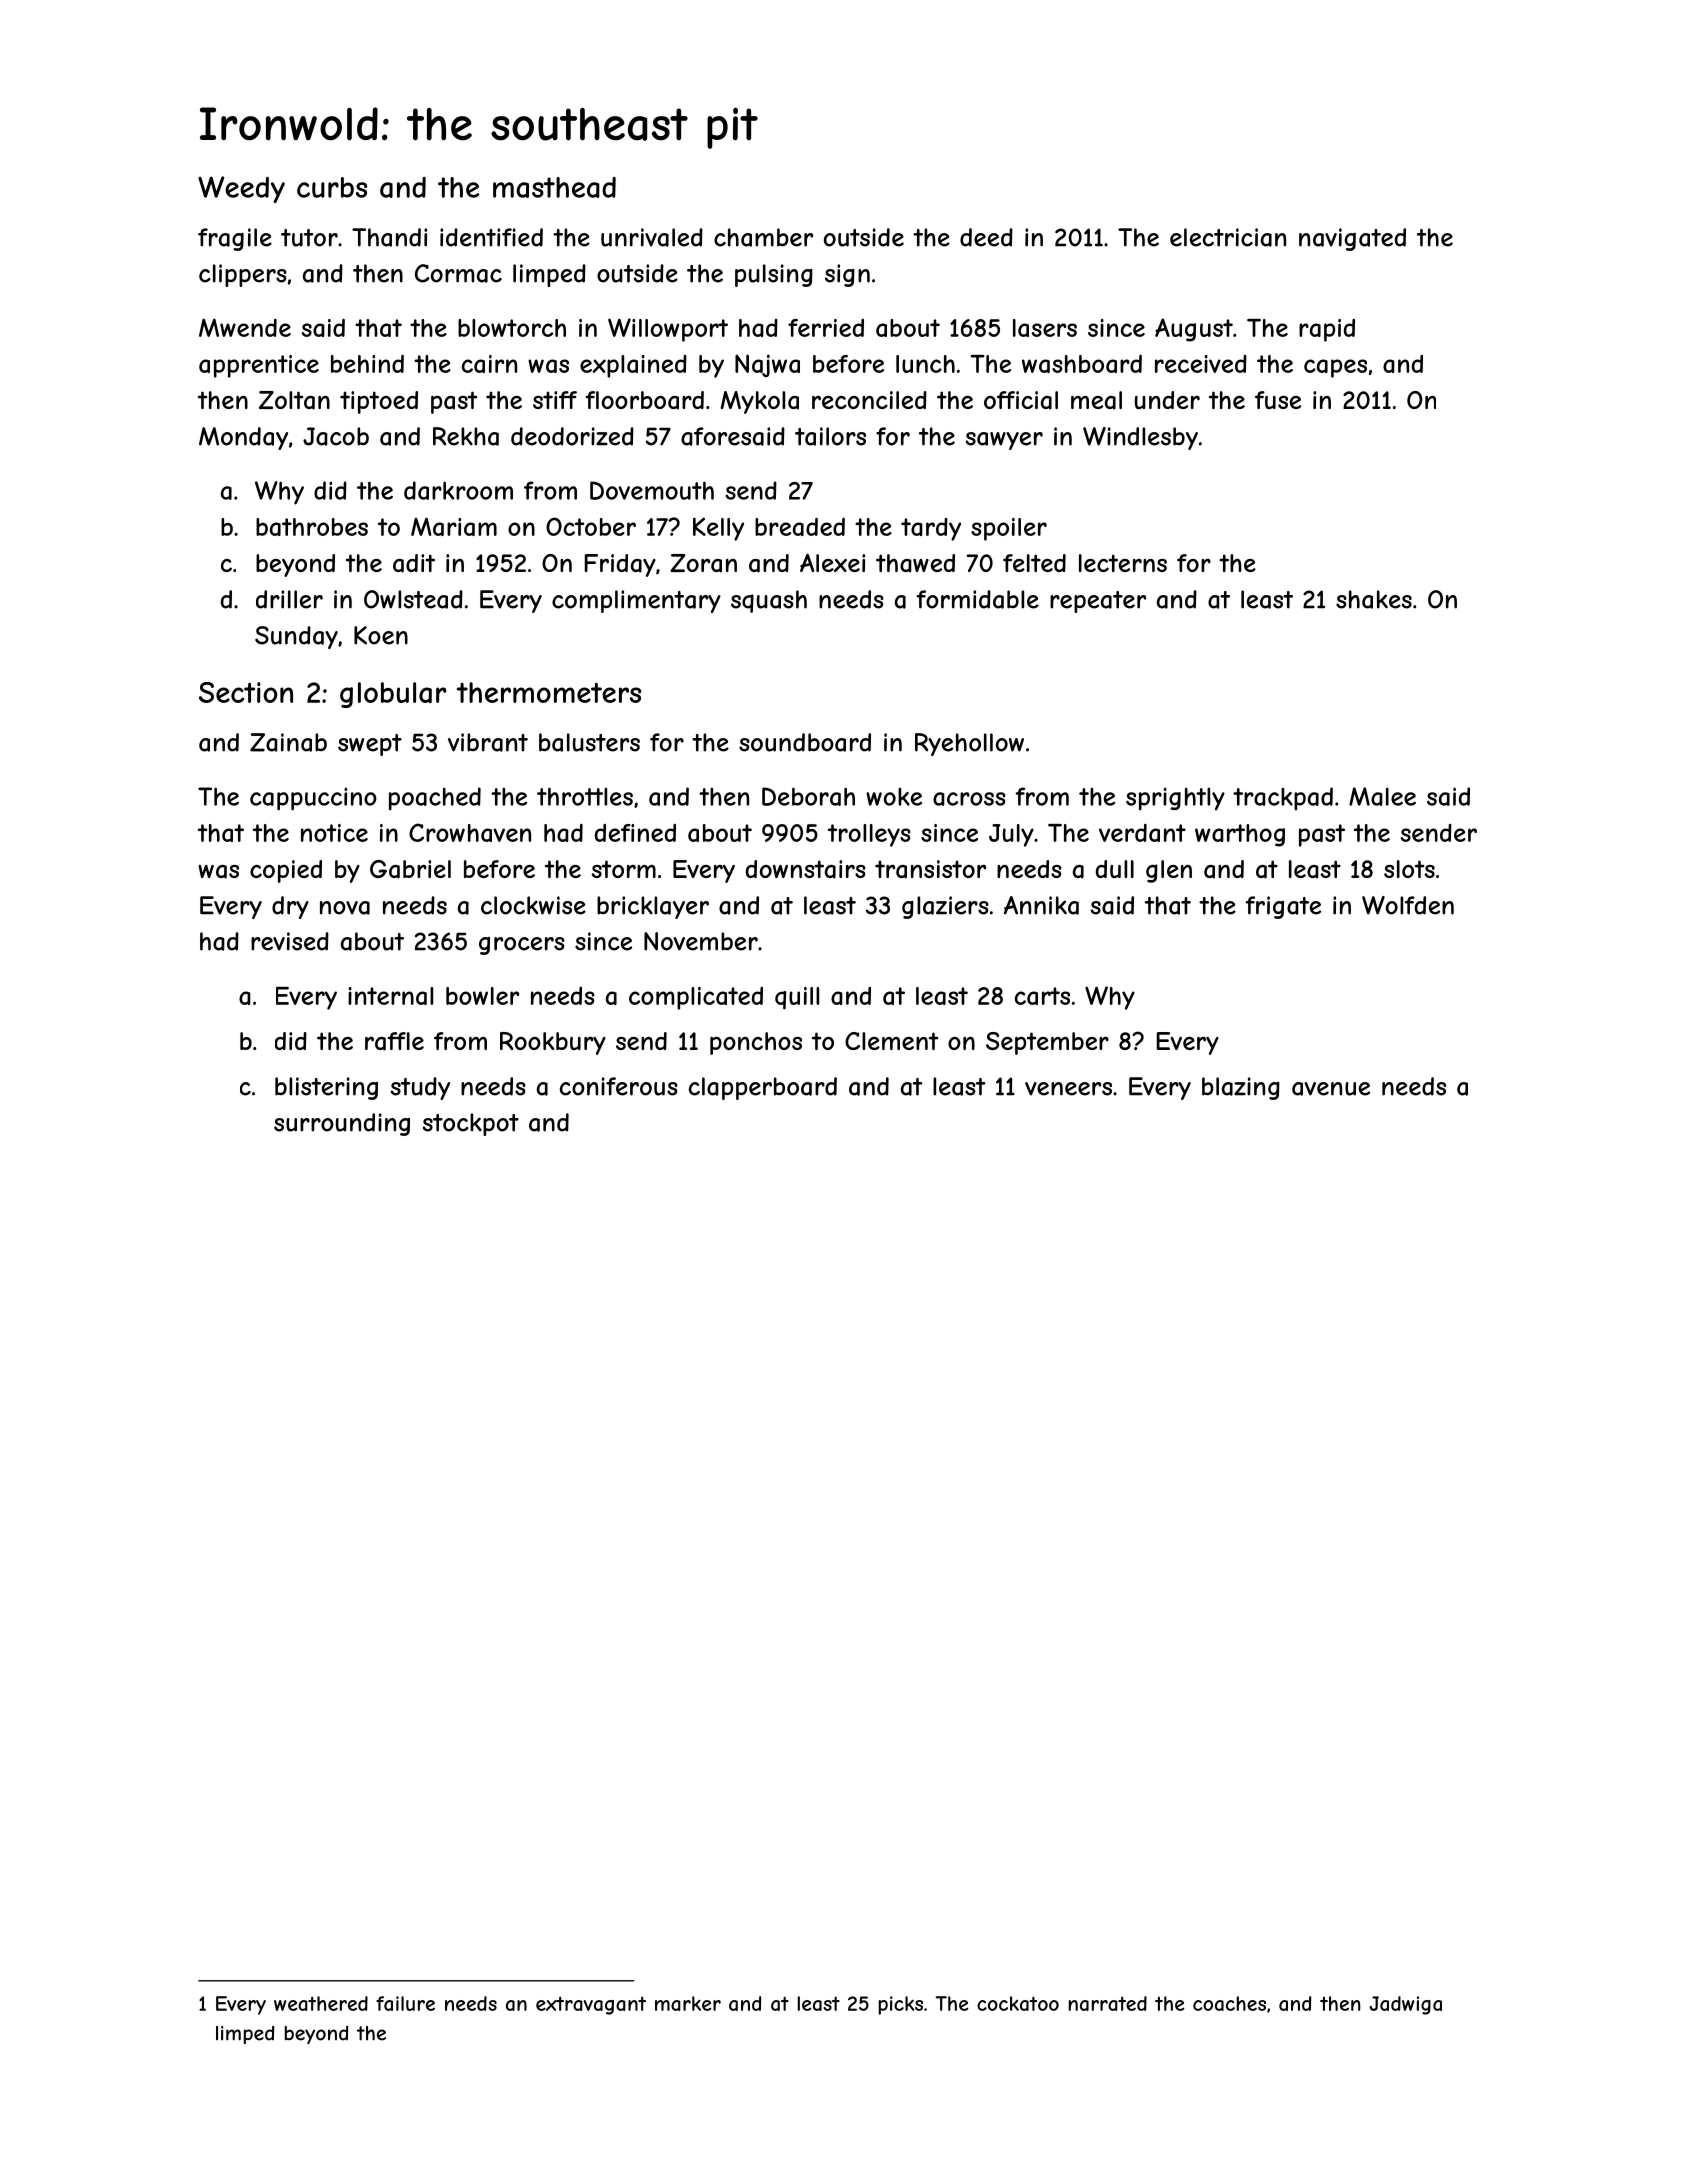  I want to click on surrounding, so click(342, 1124).
